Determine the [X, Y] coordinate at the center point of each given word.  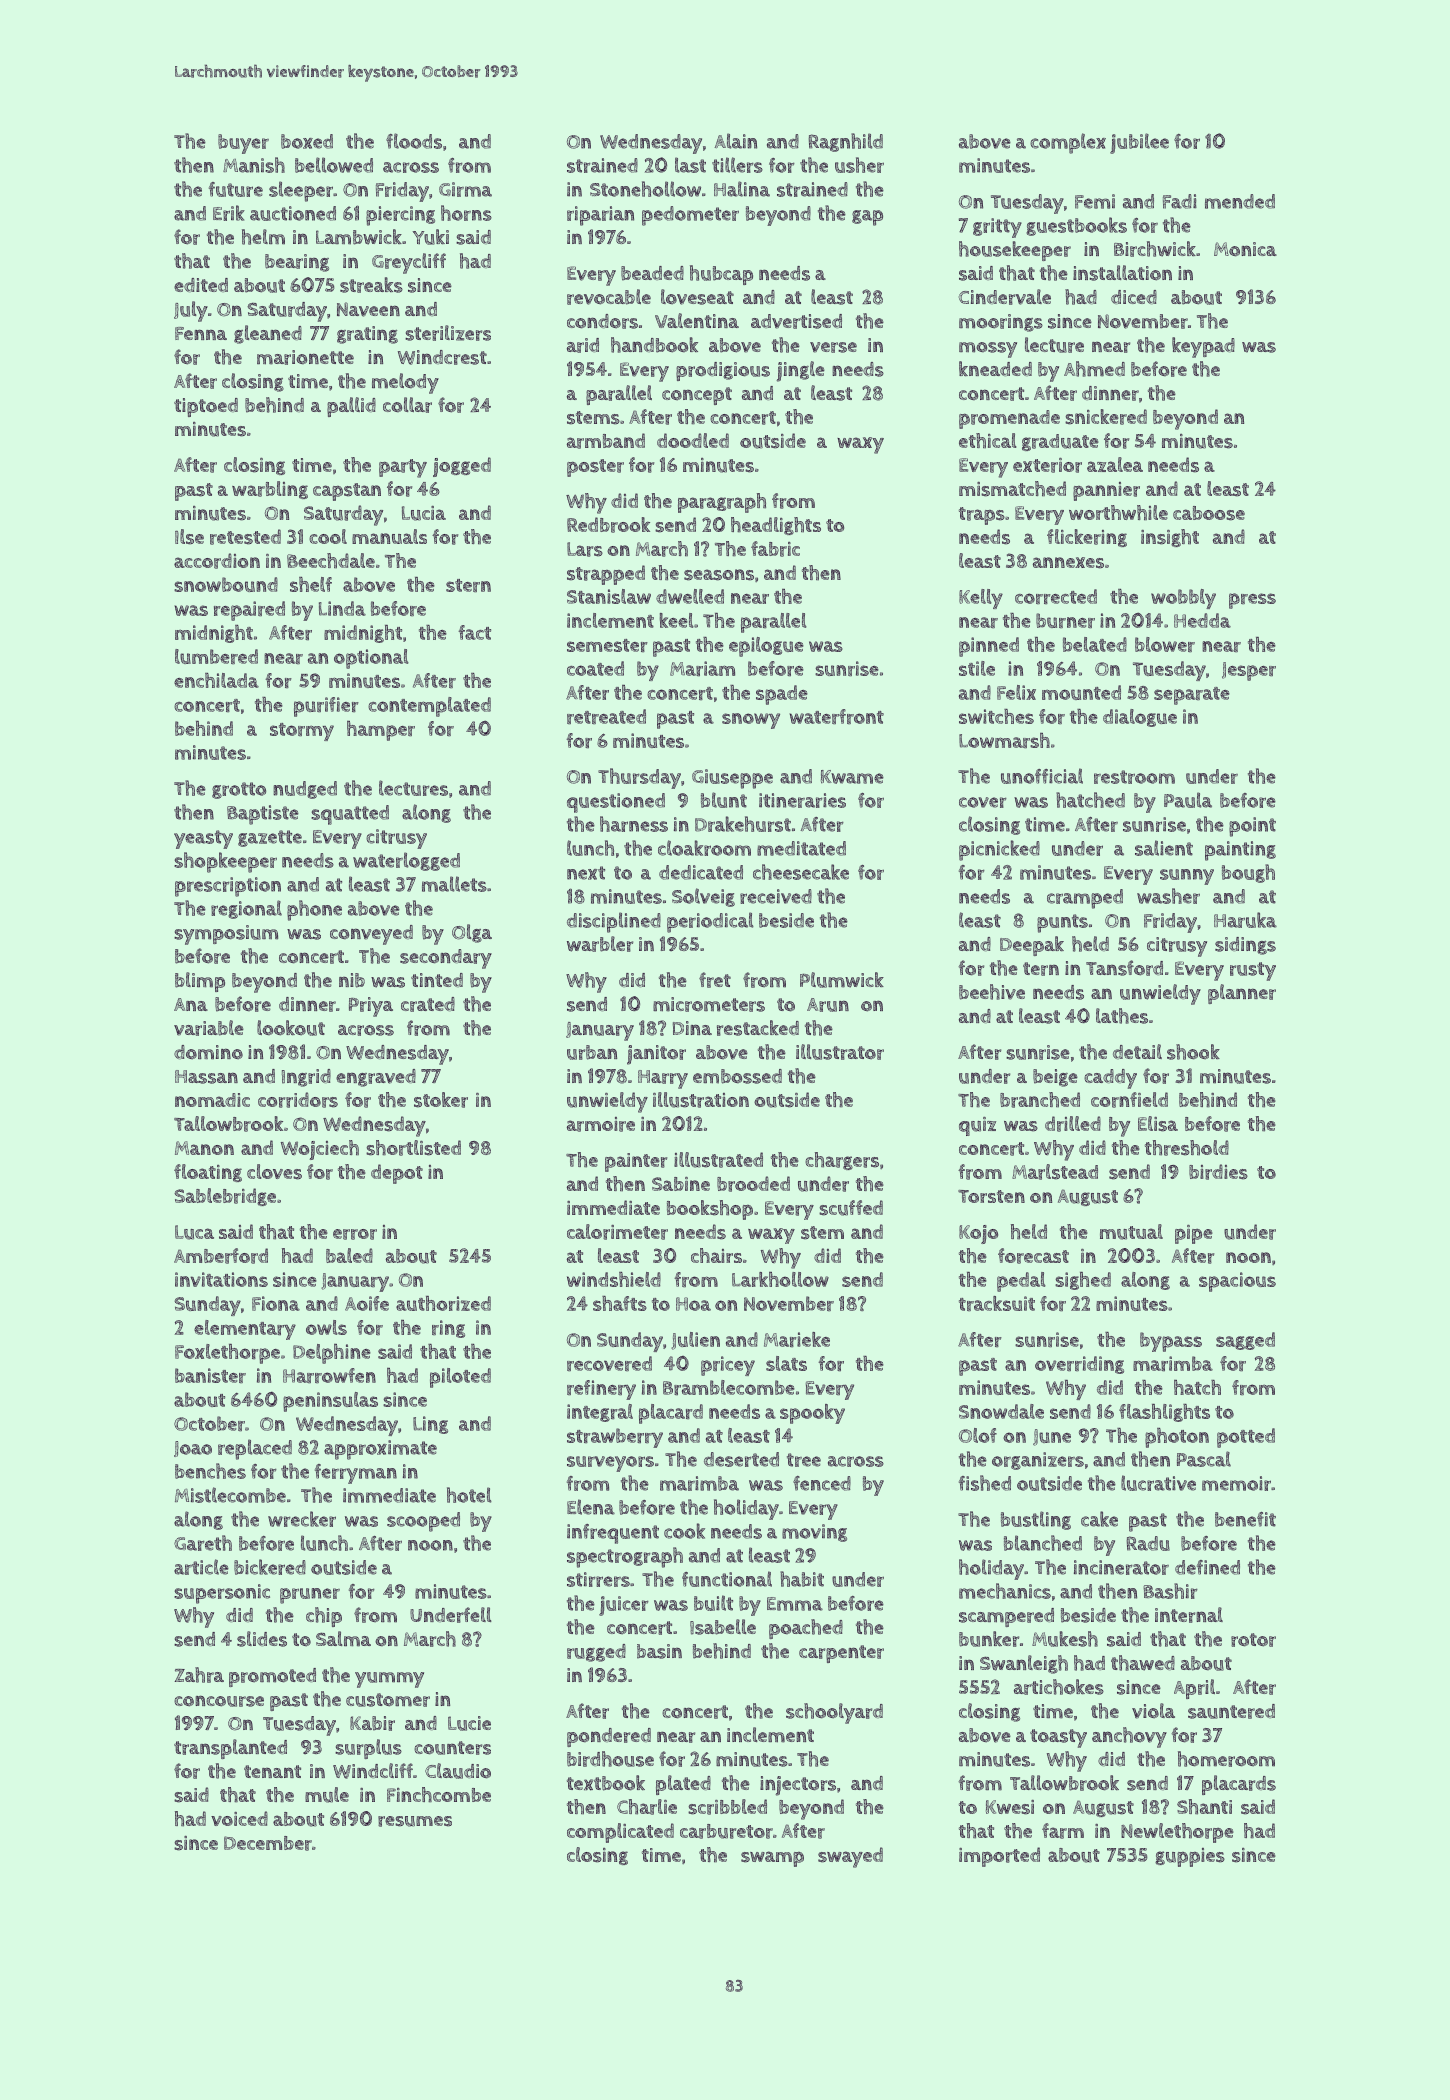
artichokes [1059, 1687]
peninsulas [330, 1402]
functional [727, 1579]
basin [659, 1651]
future [236, 189]
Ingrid [306, 1078]
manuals [389, 536]
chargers [842, 1161]
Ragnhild [846, 142]
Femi [1095, 201]
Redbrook [608, 525]
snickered [1106, 417]
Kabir [372, 1723]
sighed [1083, 1281]
